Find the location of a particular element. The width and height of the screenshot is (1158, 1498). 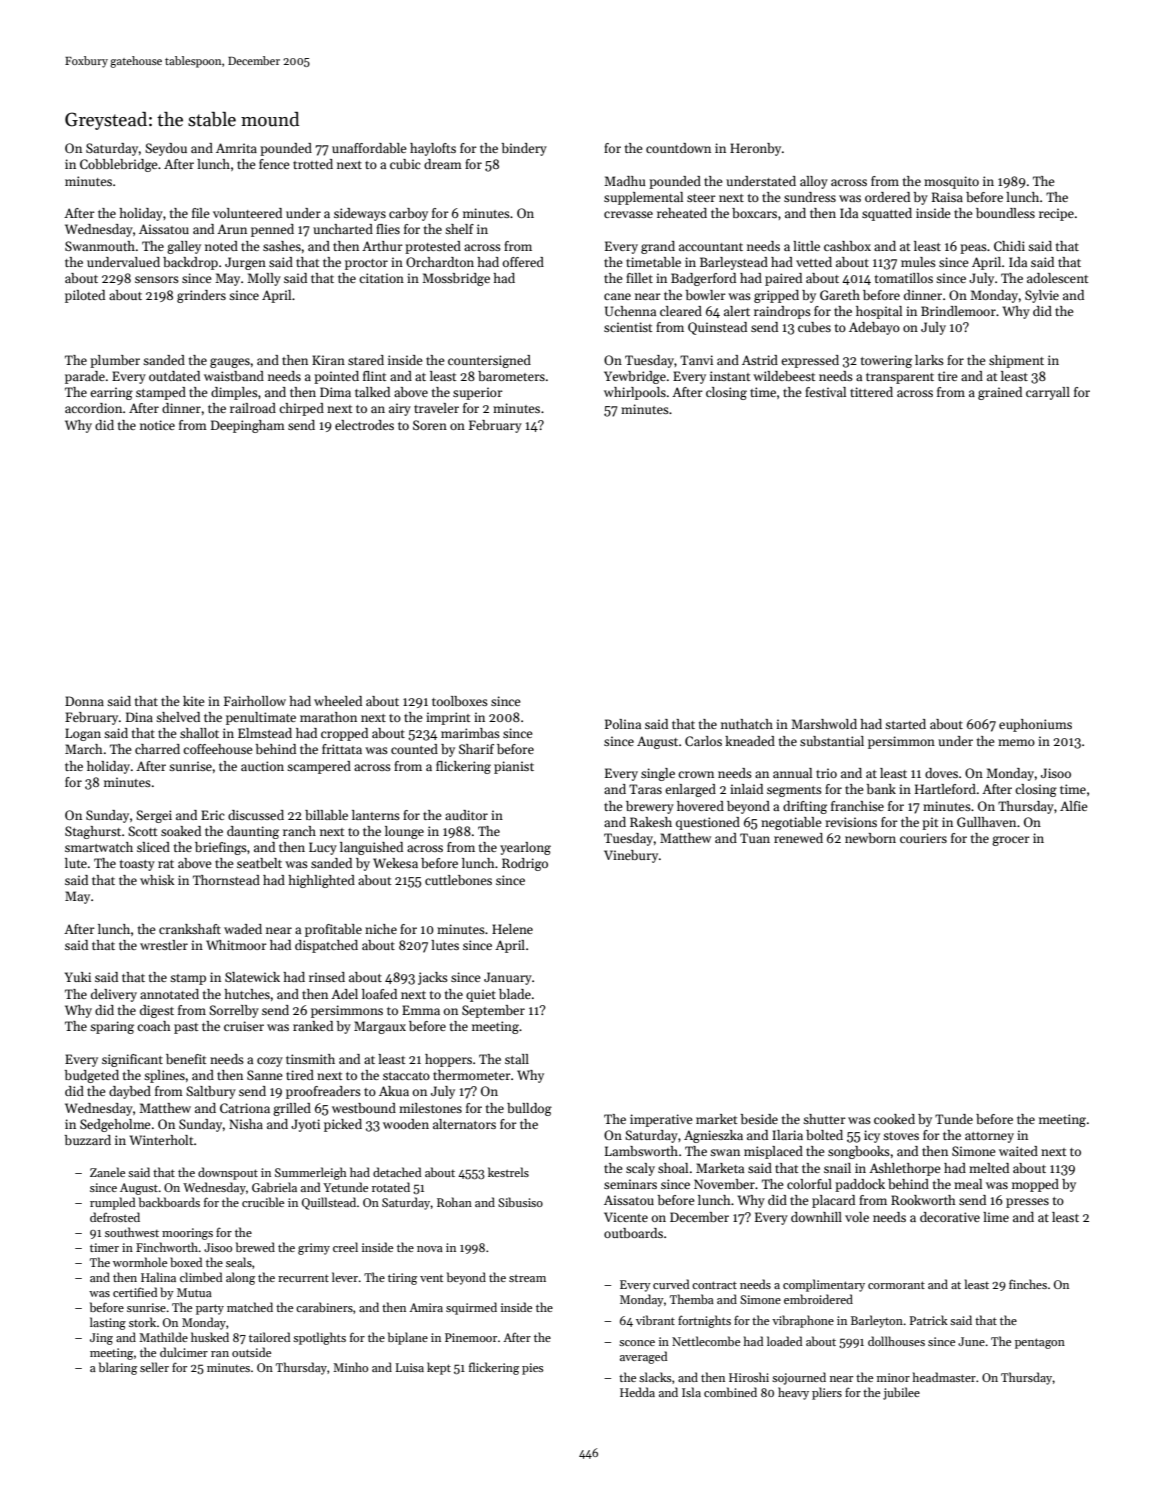

tittered is located at coordinates (871, 392).
